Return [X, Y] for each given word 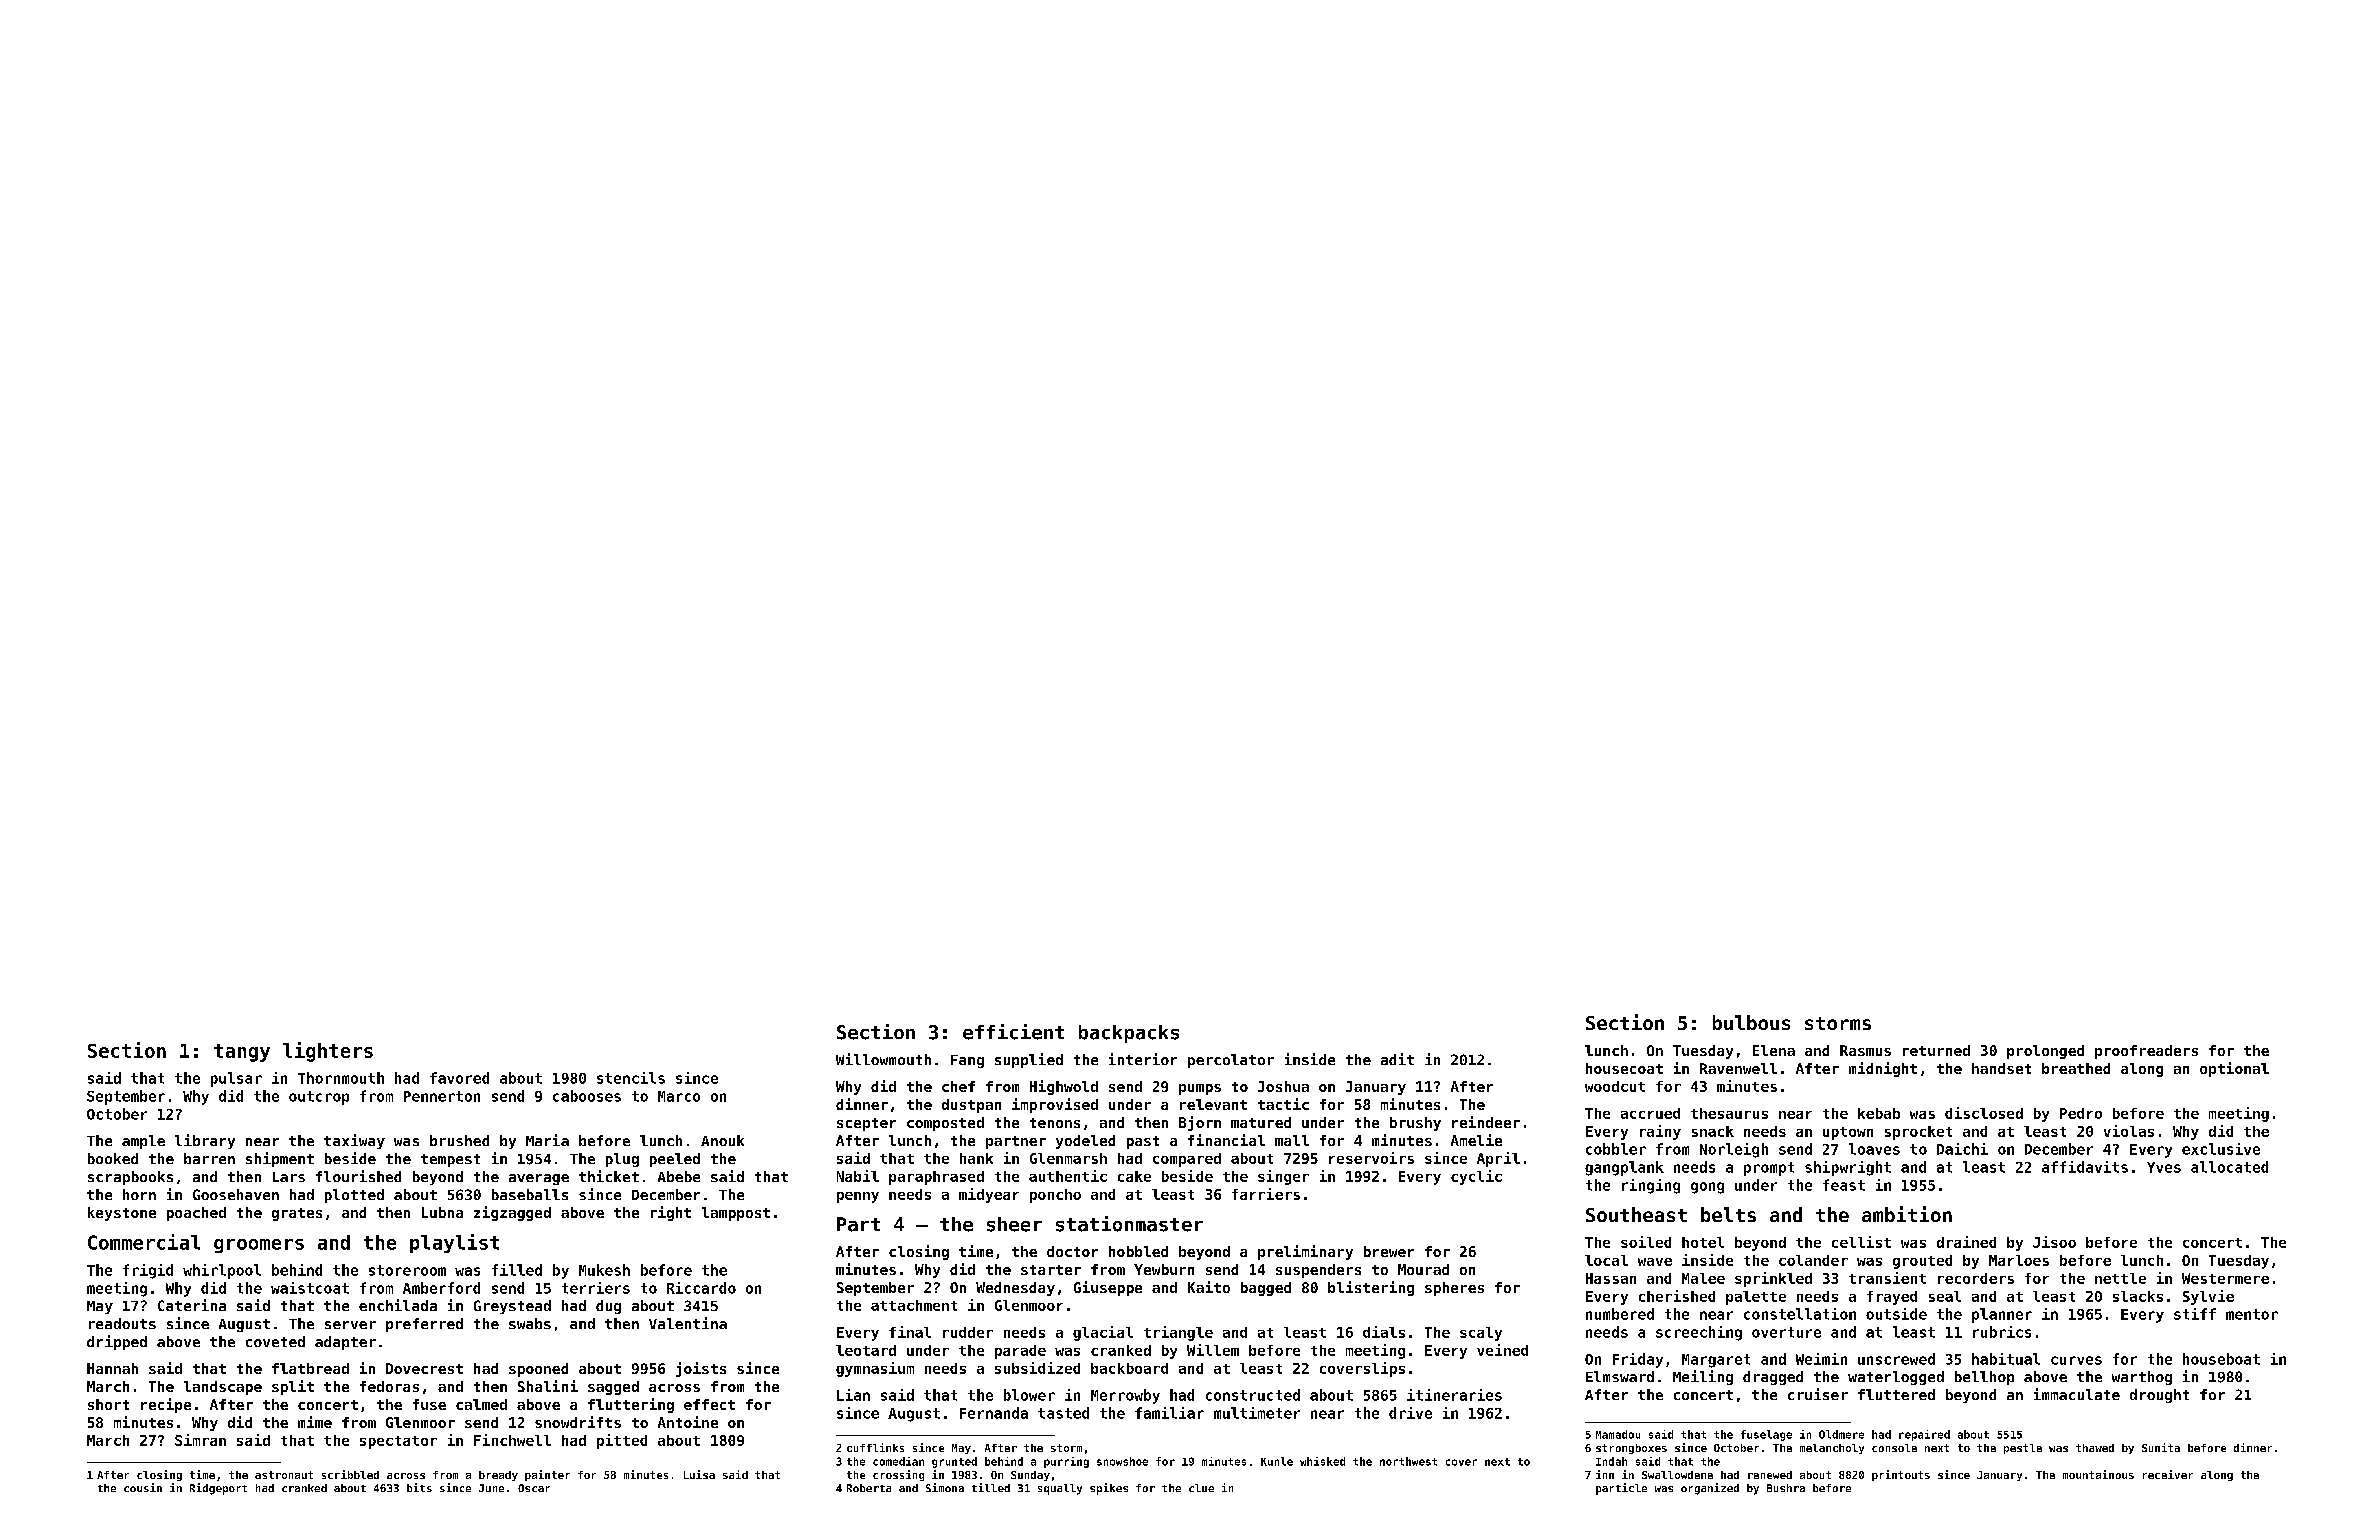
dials [1384, 1332]
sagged [613, 1388]
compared [1187, 1160]
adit [1397, 1059]
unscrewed [1896, 1359]
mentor [2252, 1314]
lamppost [736, 1214]
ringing [1651, 1186]
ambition [1907, 1214]
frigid [148, 1271]
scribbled [350, 1474]
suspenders [1318, 1271]
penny [858, 1197]
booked [113, 1158]
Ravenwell [1738, 1068]
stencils [631, 1078]
